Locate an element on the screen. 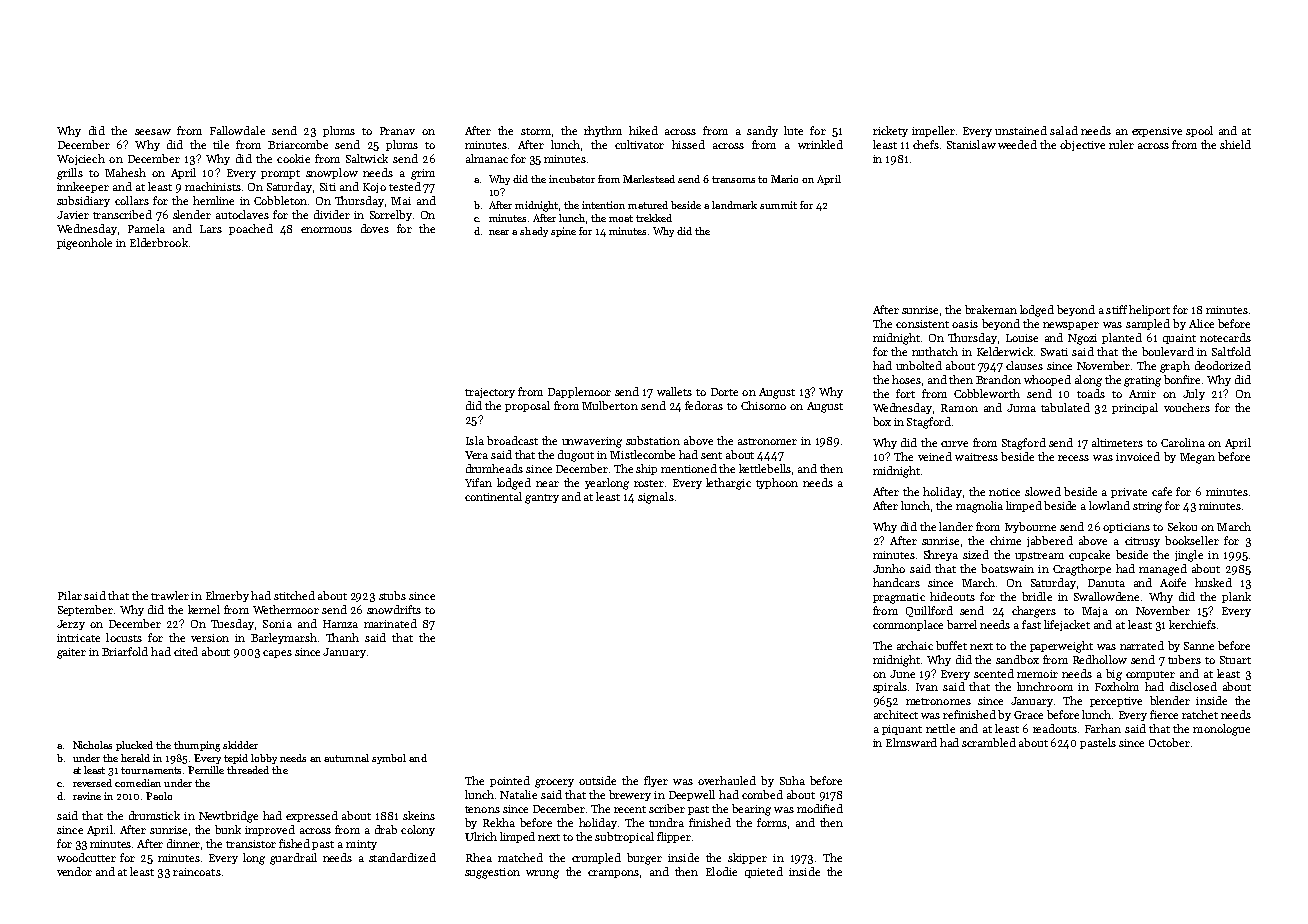  guardrail is located at coordinates (293, 859).
